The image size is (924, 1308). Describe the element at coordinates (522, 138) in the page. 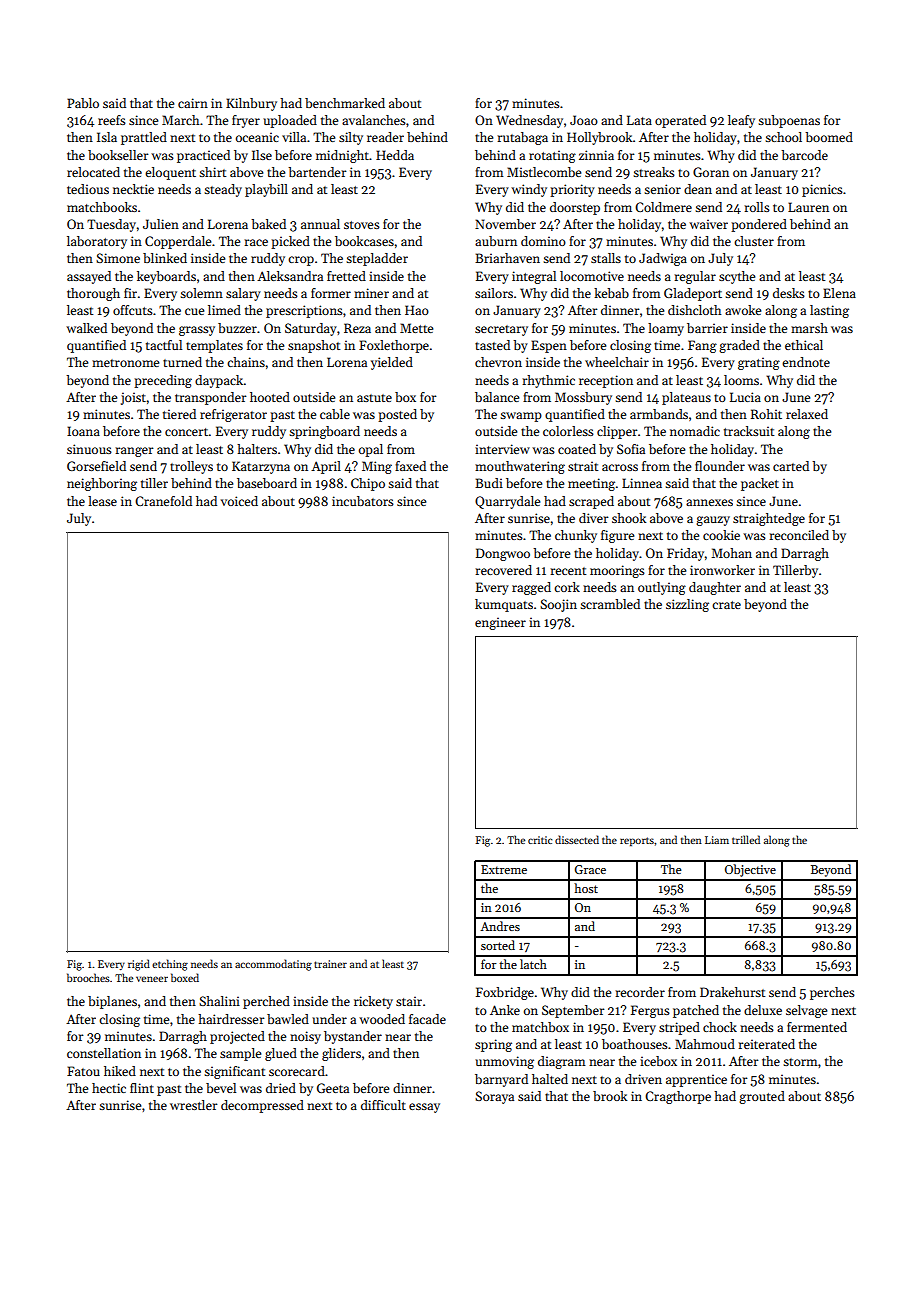

I see `rutabaga` at that location.
